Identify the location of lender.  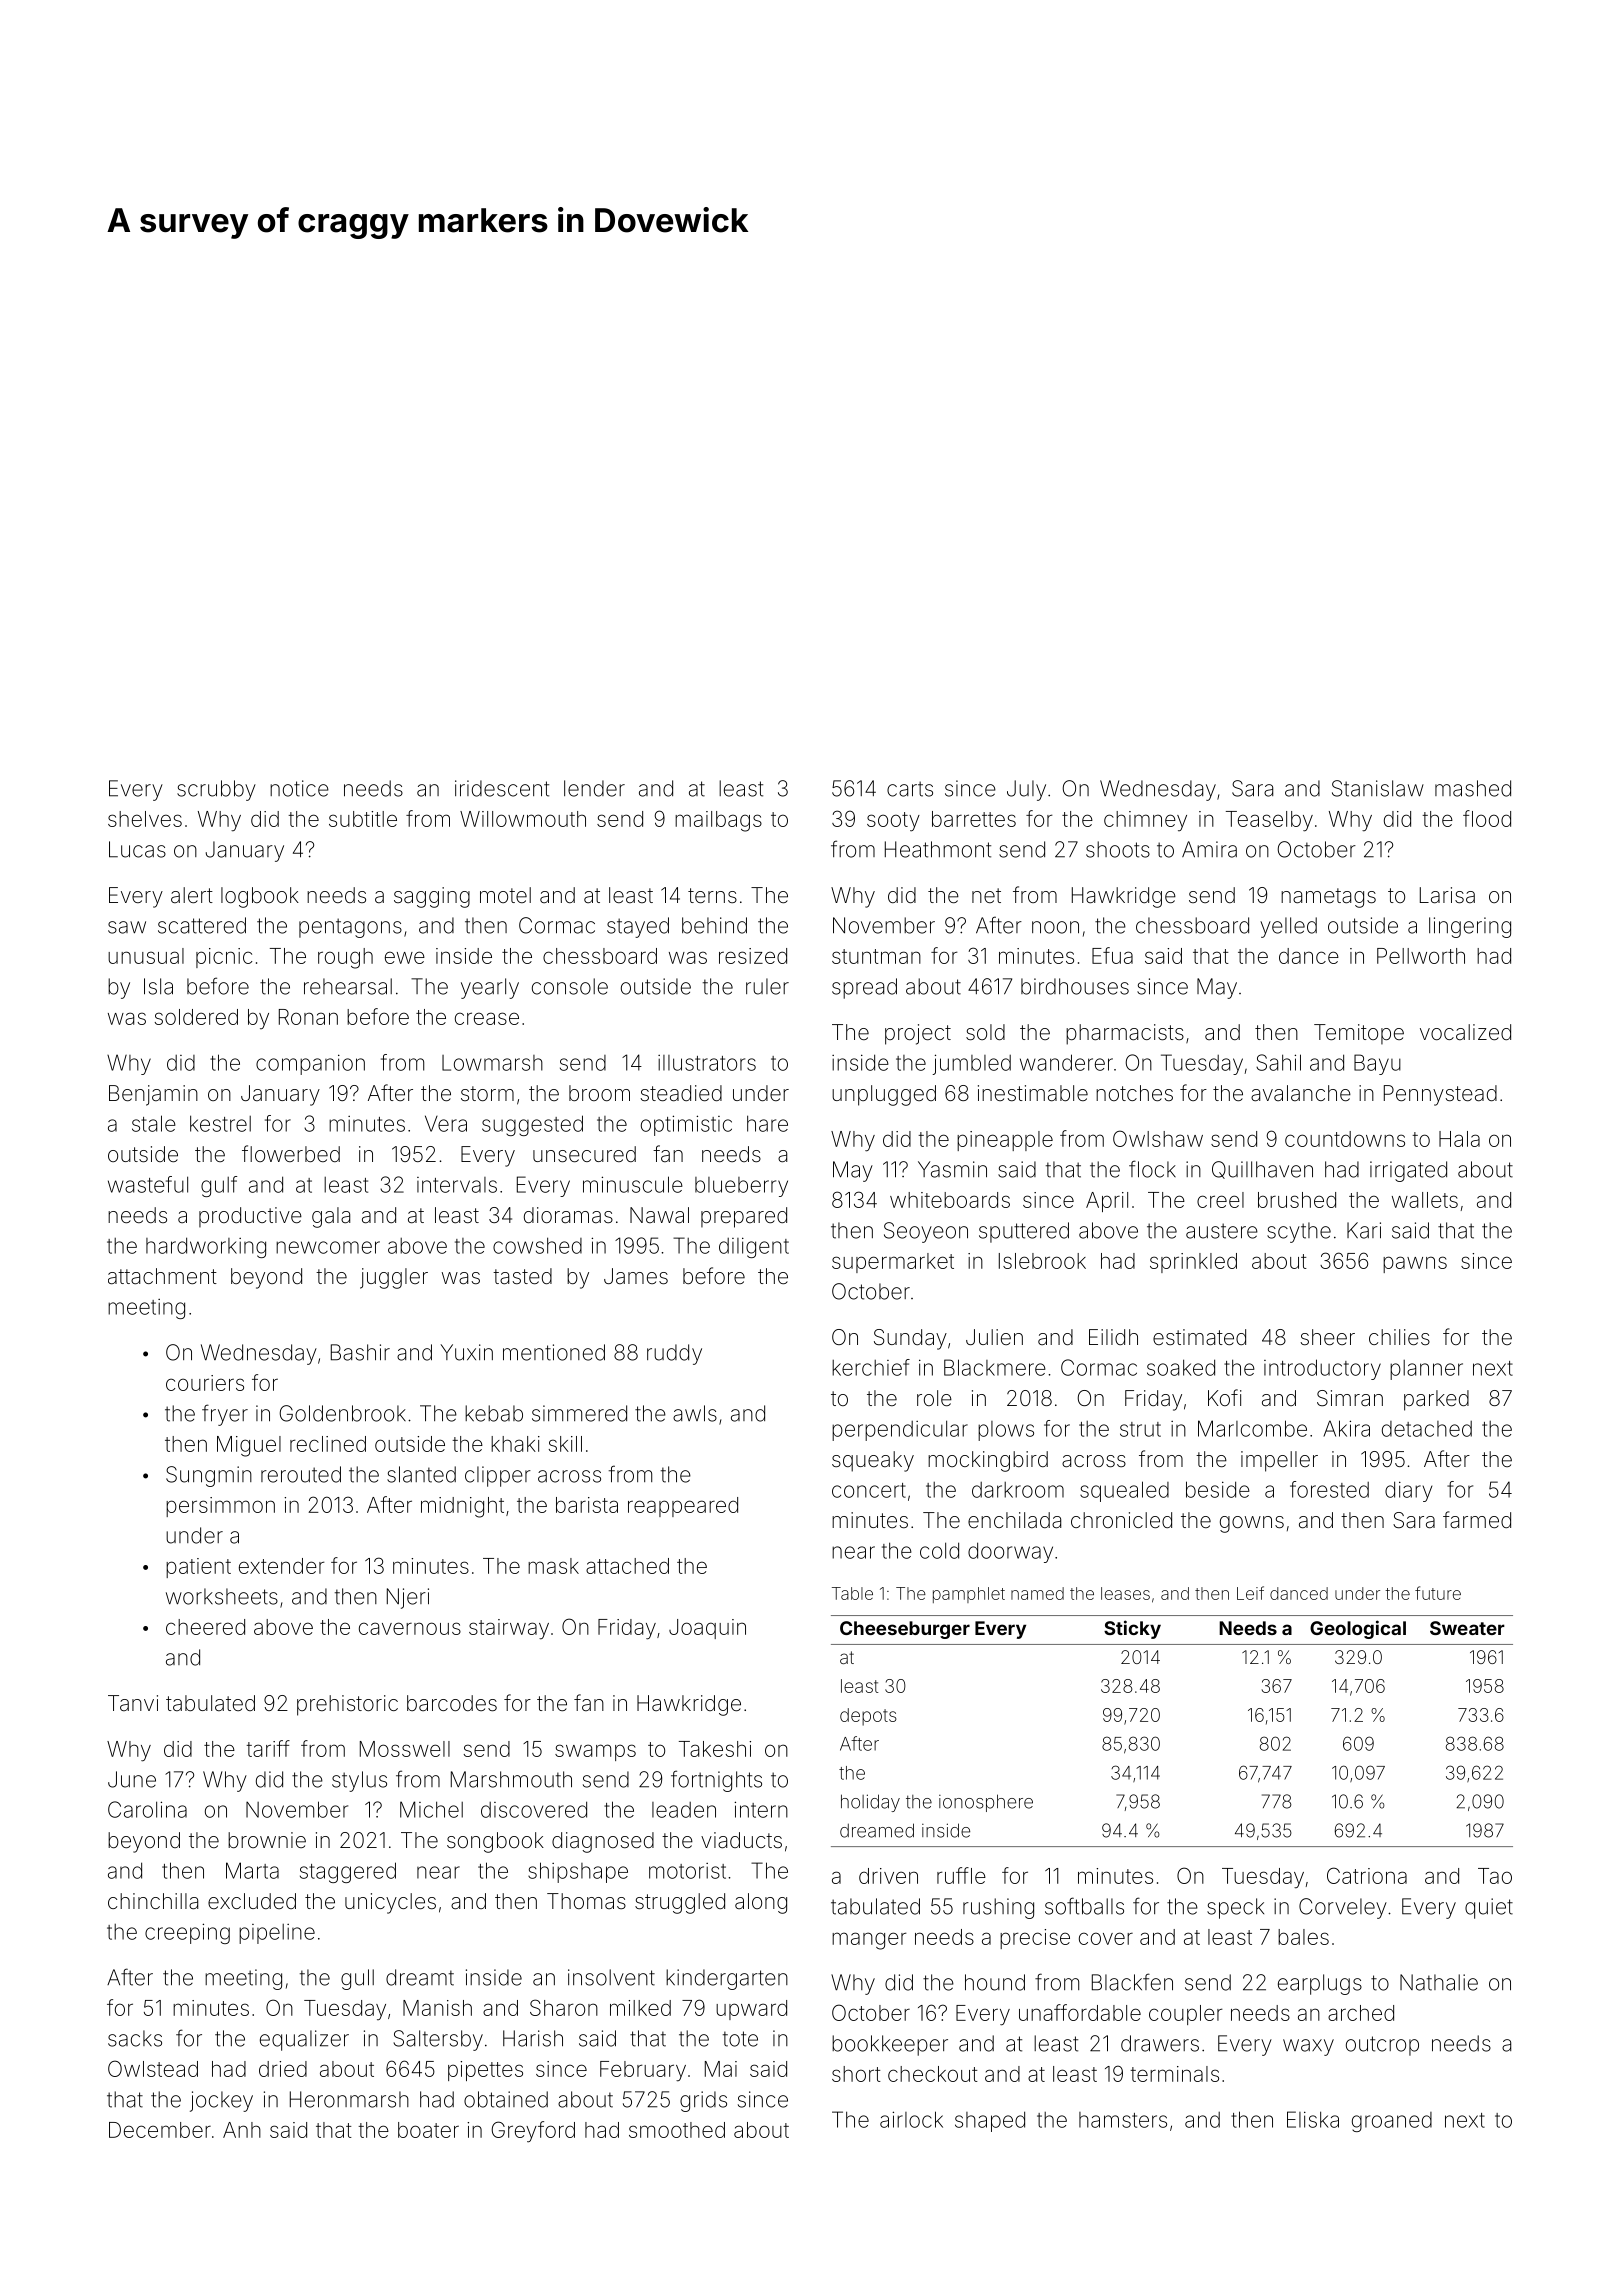
(594, 788).
